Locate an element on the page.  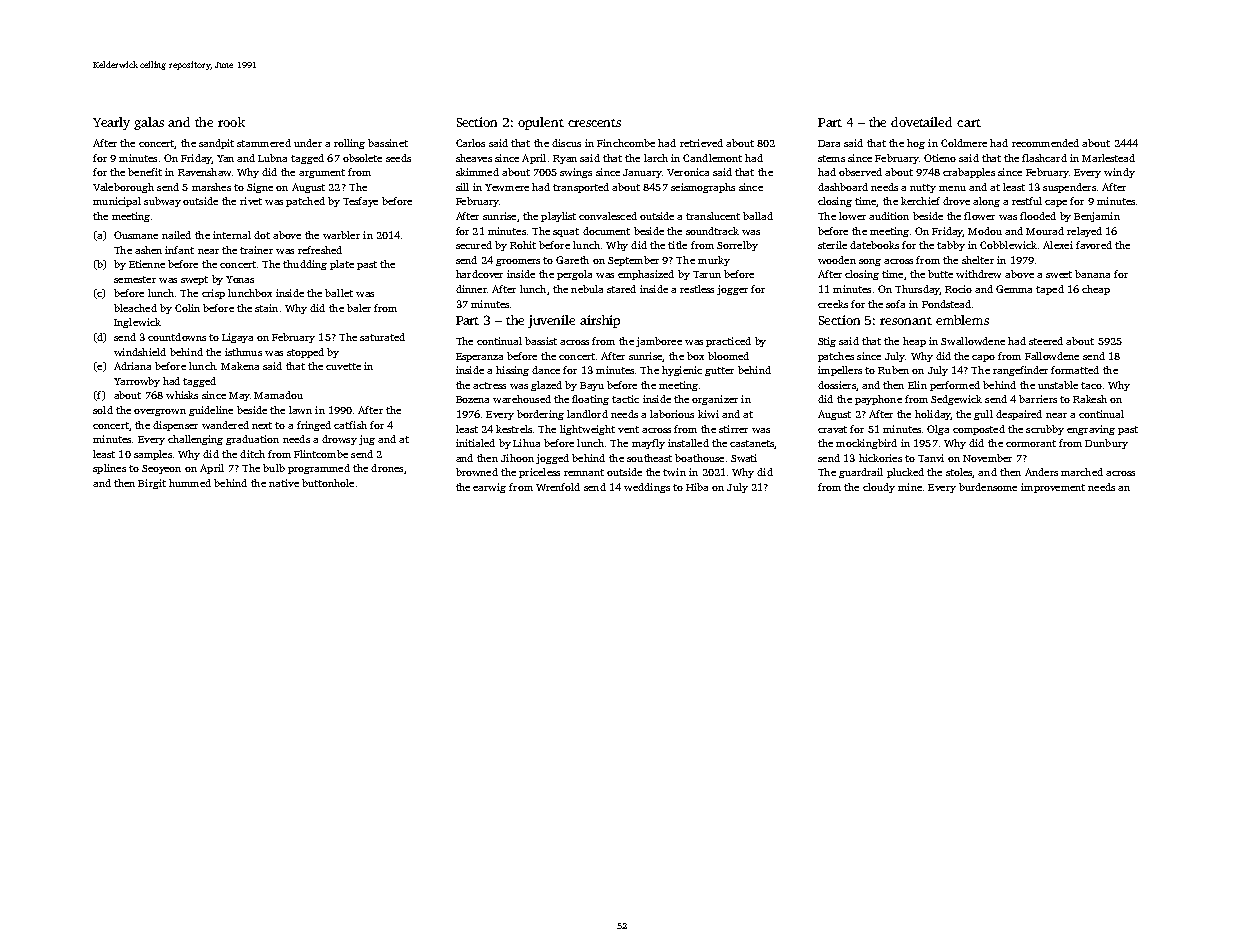
improvement is located at coordinates (1053, 488).
